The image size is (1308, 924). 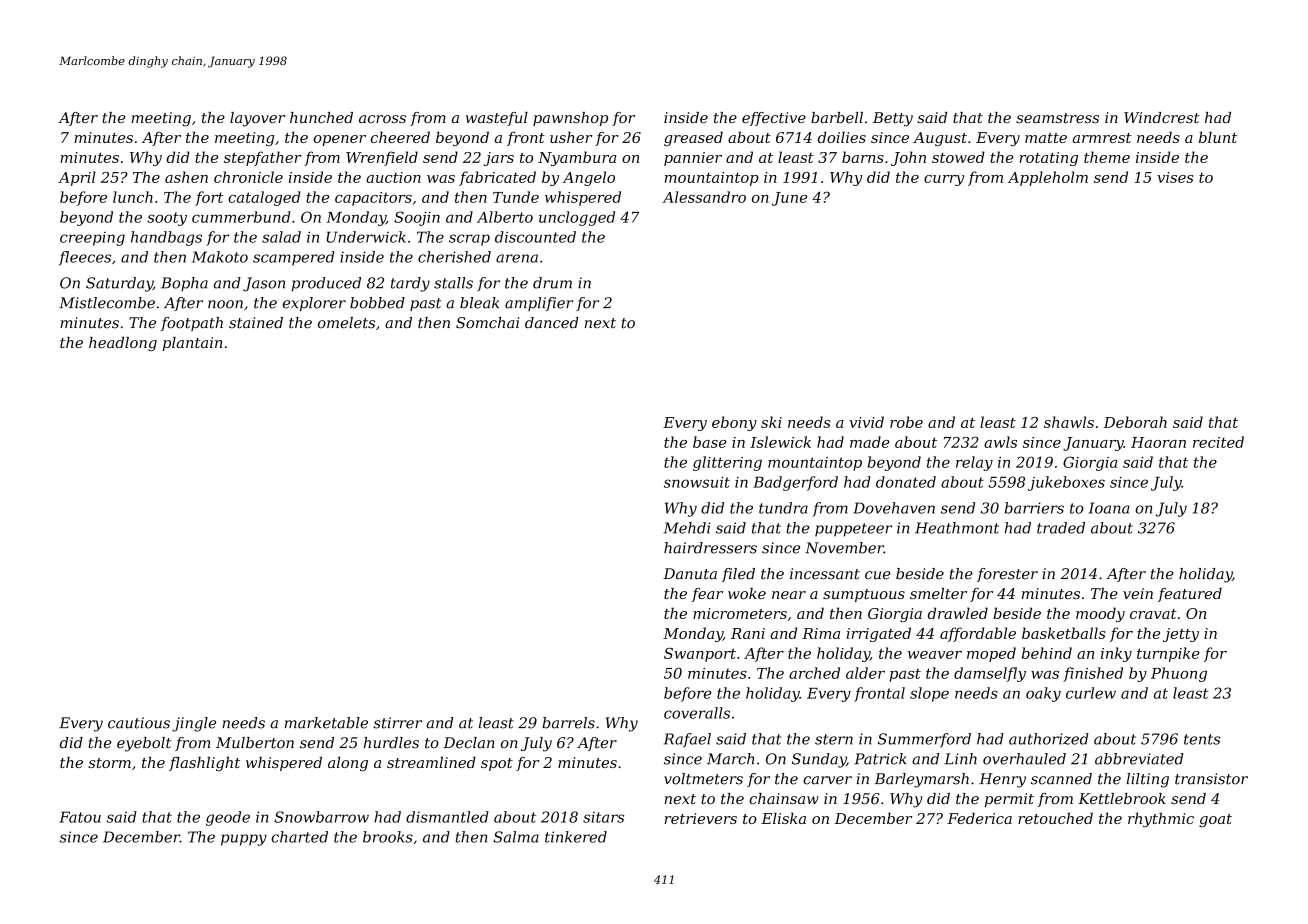 What do you see at coordinates (789, 595) in the image?
I see `near` at bounding box center [789, 595].
